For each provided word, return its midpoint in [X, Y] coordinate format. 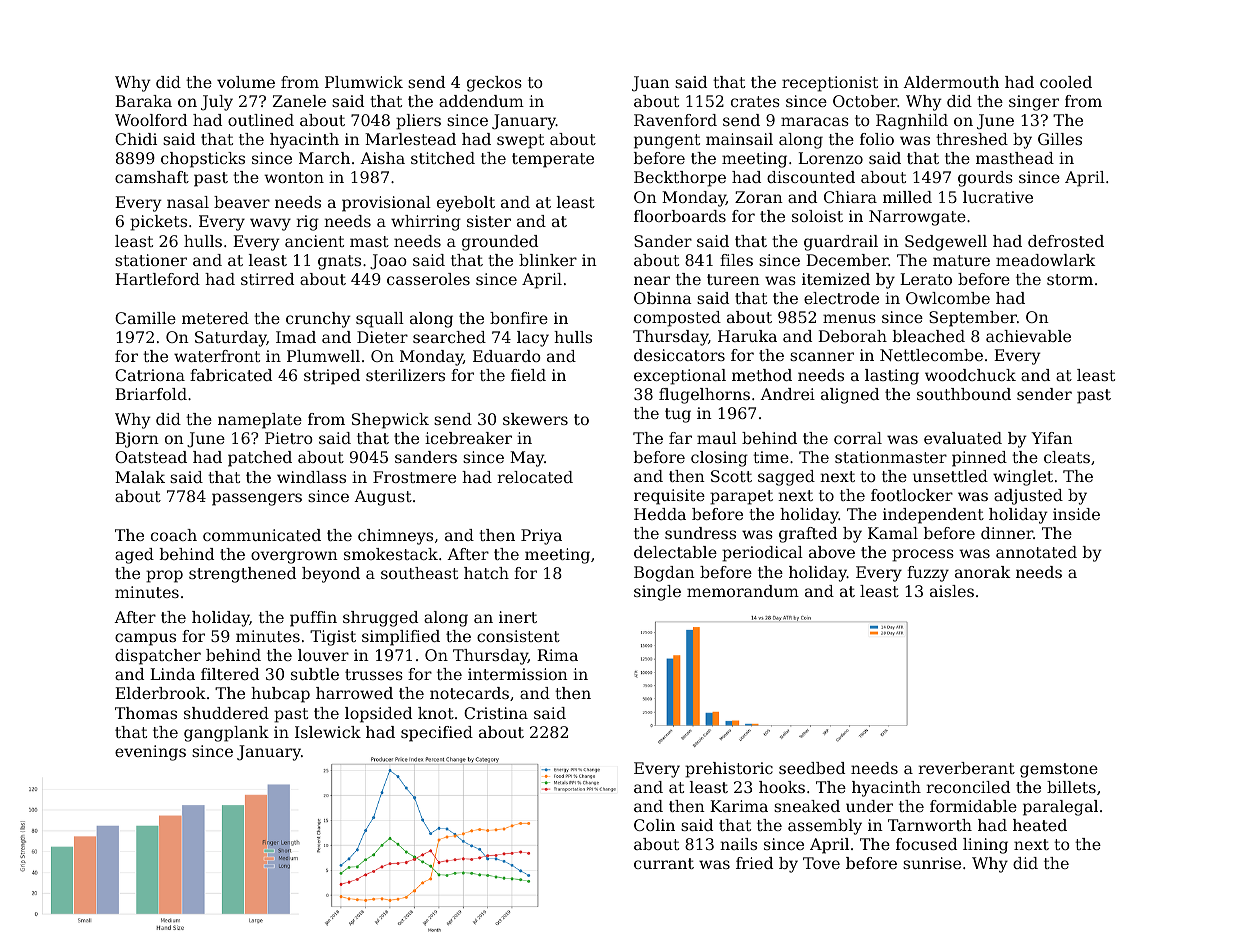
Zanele [299, 101]
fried [754, 863]
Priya [541, 537]
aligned [850, 396]
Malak [140, 477]
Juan [651, 84]
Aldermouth [951, 82]
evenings [150, 753]
